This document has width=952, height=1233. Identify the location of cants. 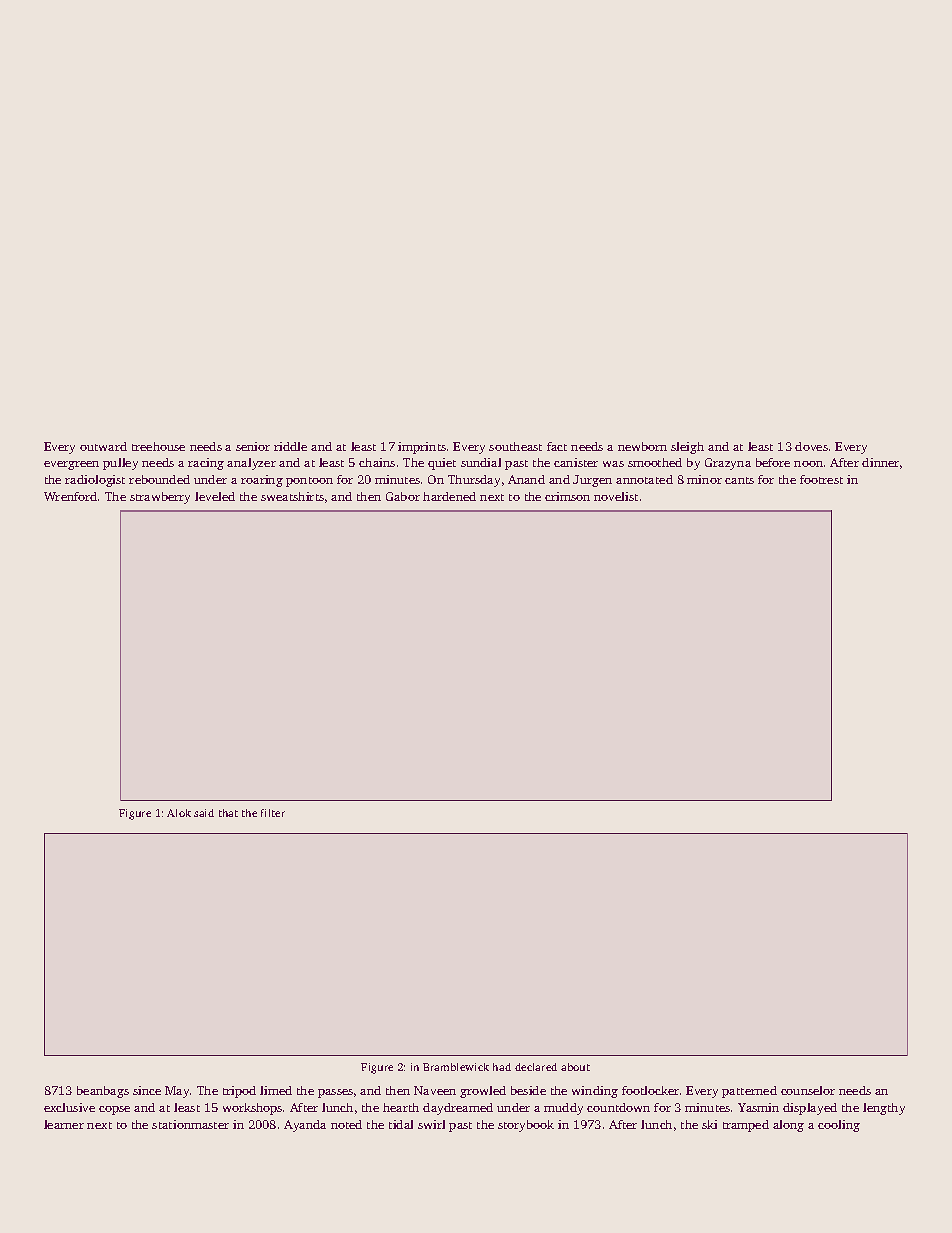
(739, 480).
